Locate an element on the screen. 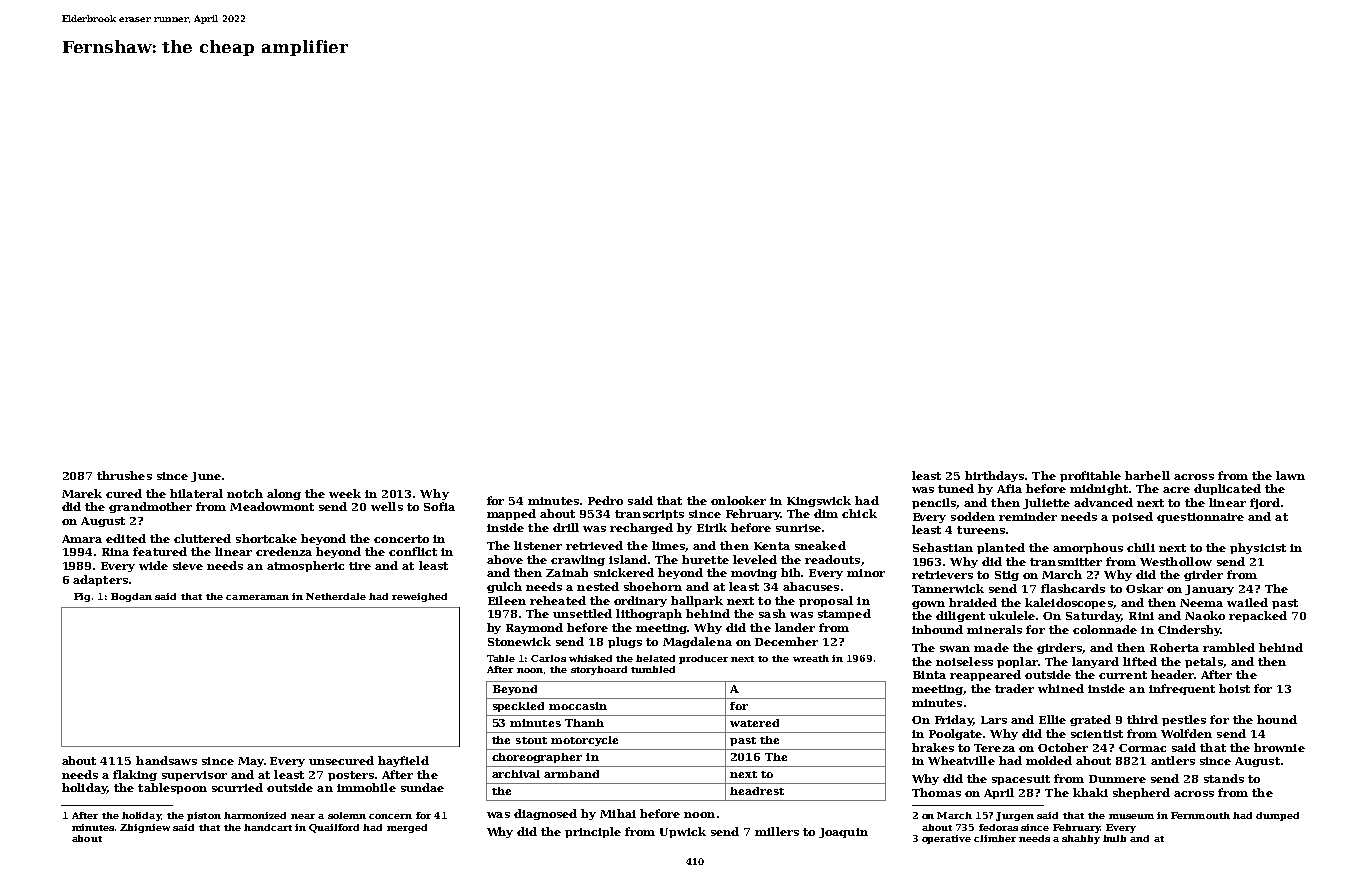 Image resolution: width=1372 pixels, height=887 pixels. Friday is located at coordinates (954, 720).
